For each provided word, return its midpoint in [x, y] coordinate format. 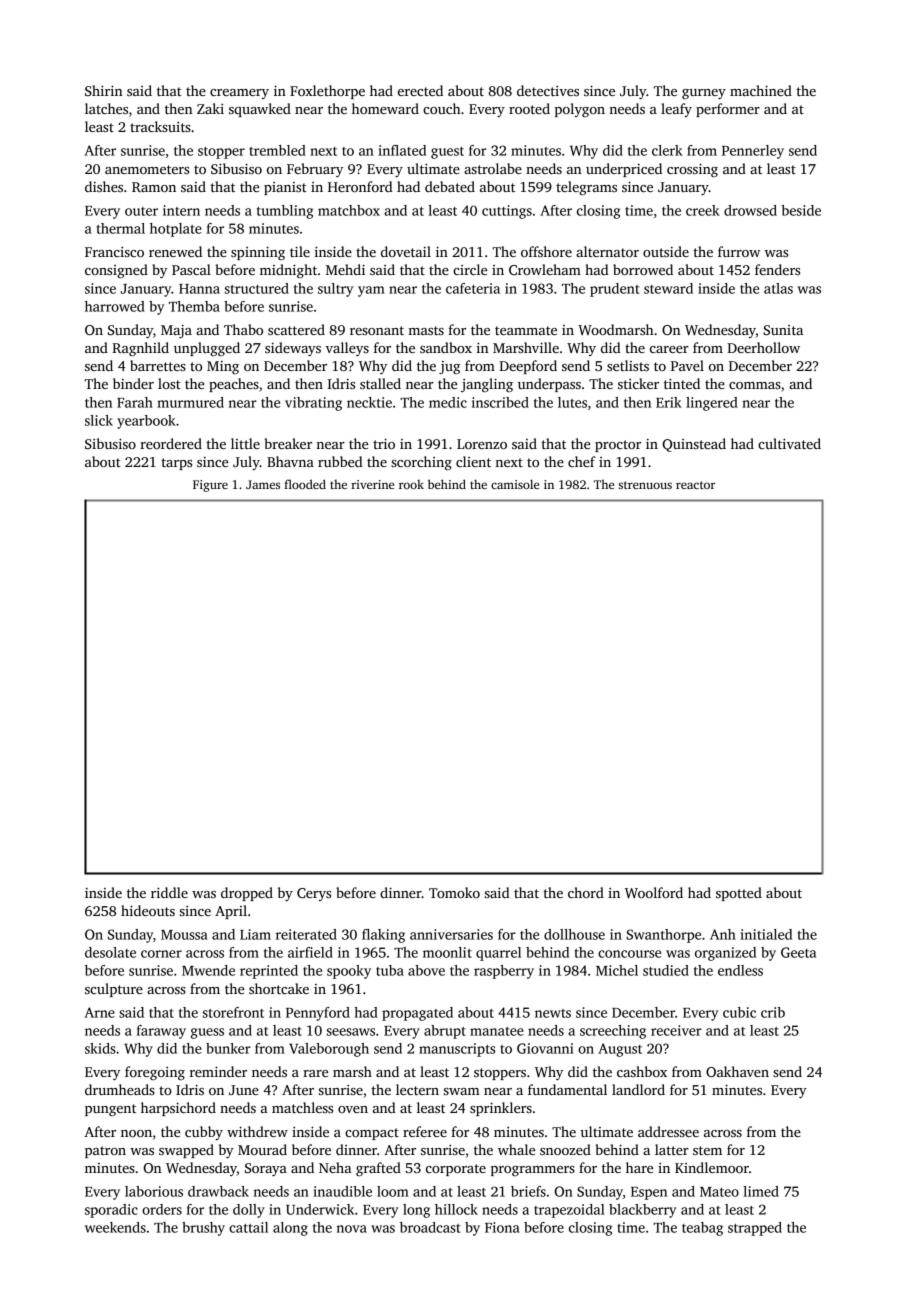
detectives [548, 90]
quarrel [498, 954]
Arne [100, 1012]
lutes [572, 402]
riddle [169, 892]
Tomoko [454, 892]
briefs [528, 1191]
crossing [692, 170]
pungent [110, 1110]
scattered [296, 329]
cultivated [789, 443]
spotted [739, 894]
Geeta [798, 952]
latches [106, 108]
